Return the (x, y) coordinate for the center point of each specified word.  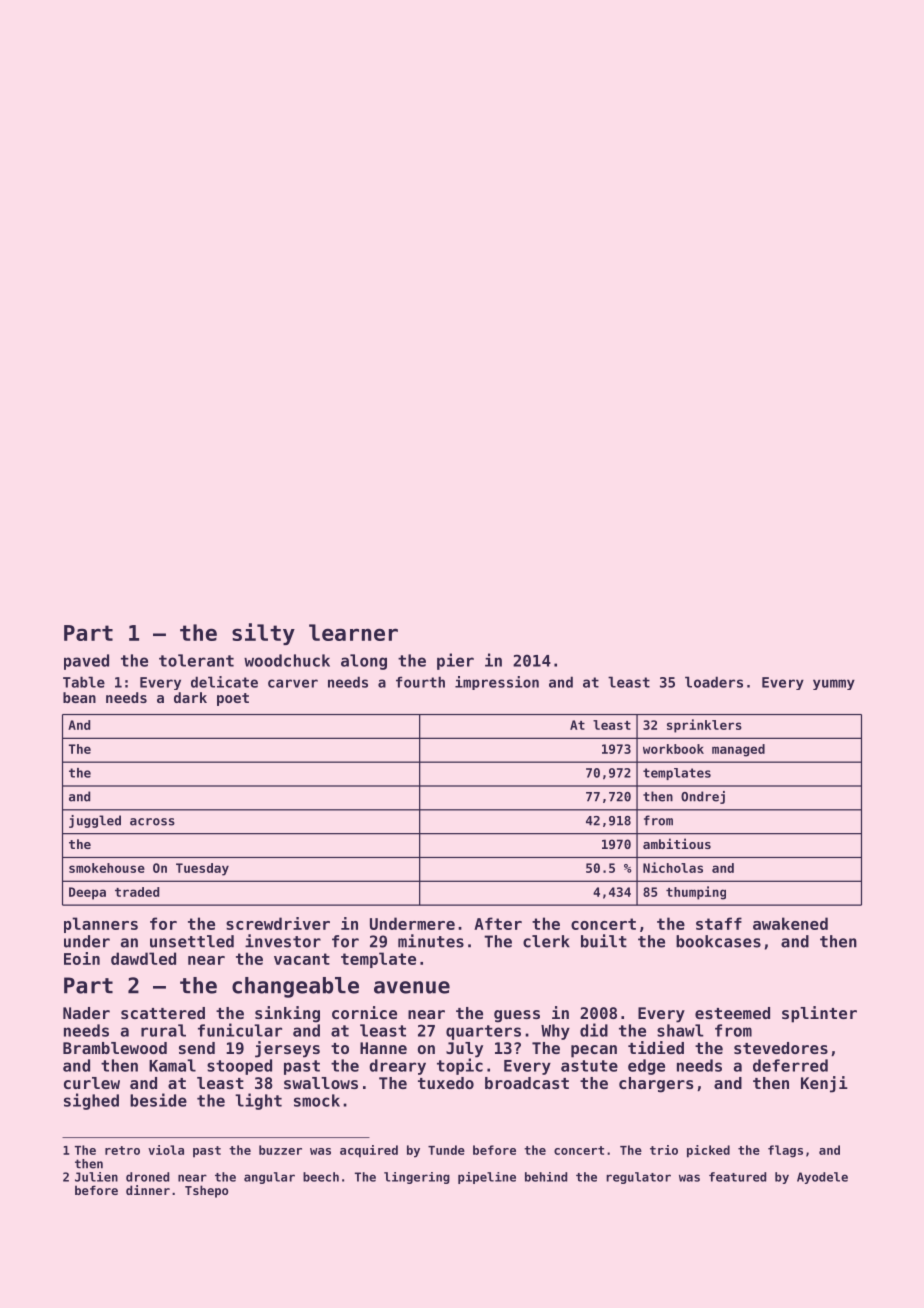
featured (737, 1177)
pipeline (487, 1178)
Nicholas (673, 867)
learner (353, 632)
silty (263, 634)
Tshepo (206, 1191)
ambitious (677, 843)
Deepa (87, 893)
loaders (714, 682)
